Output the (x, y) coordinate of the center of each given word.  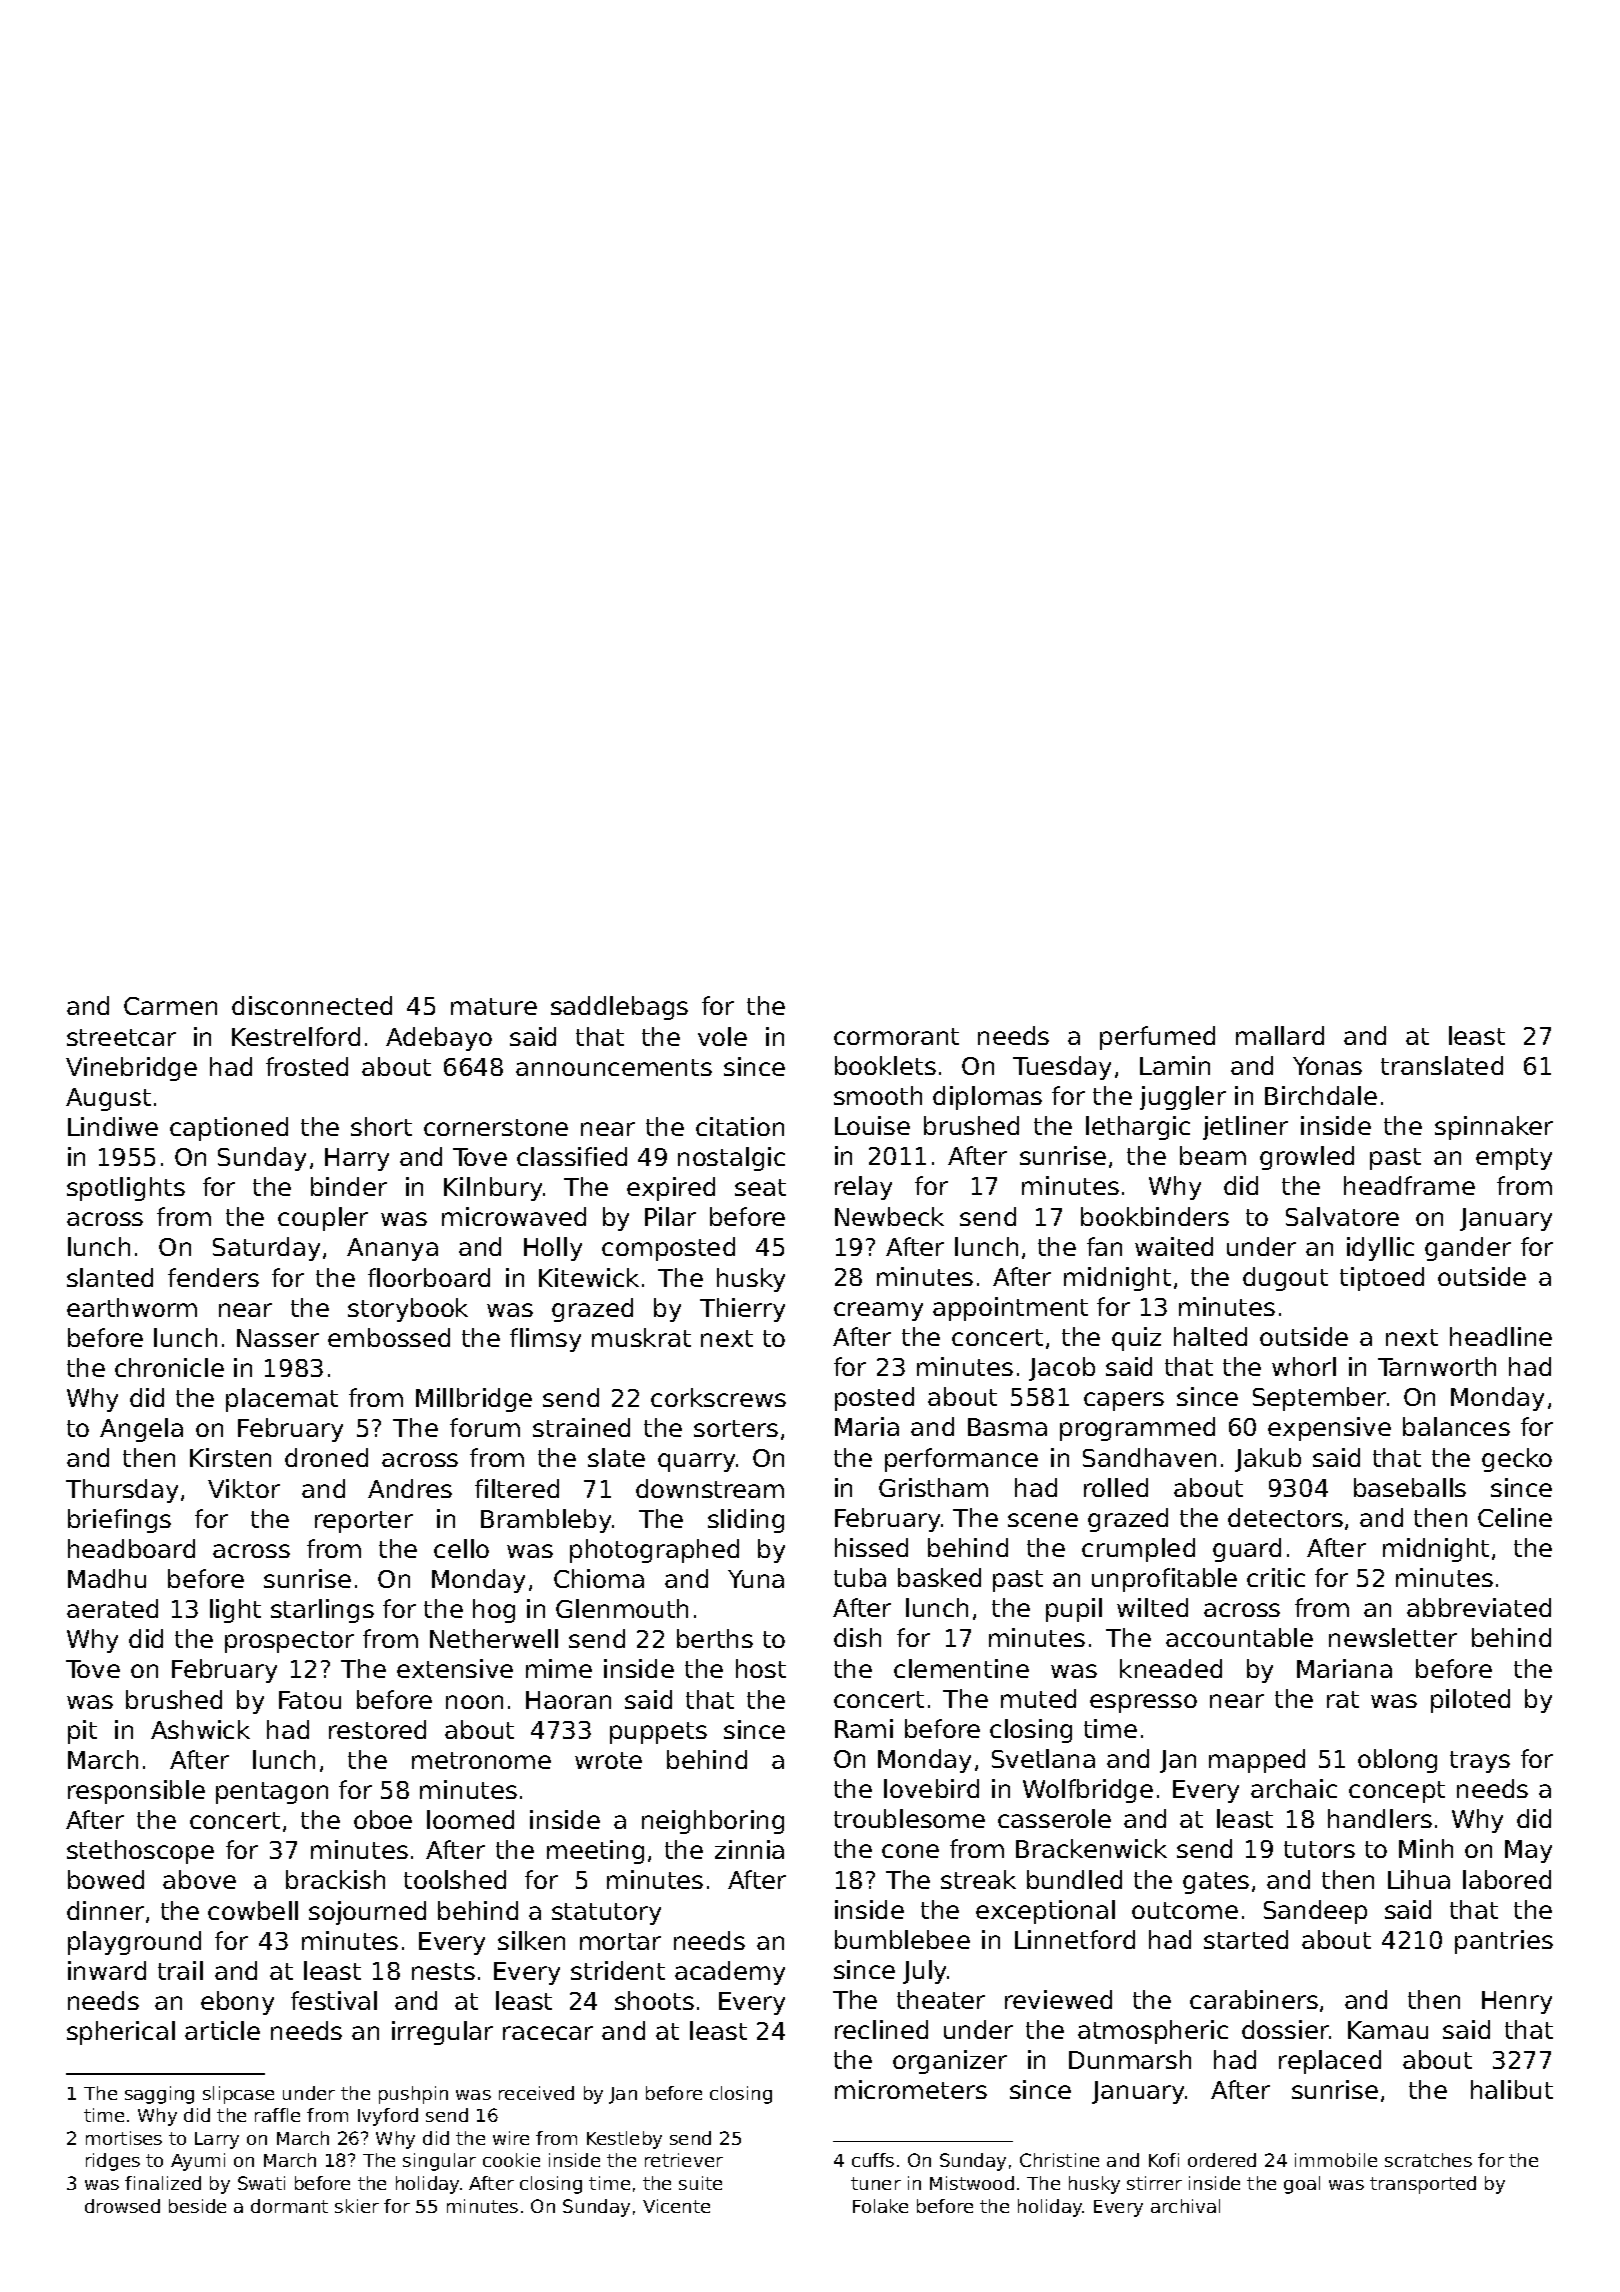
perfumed (1157, 1038)
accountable (1239, 1637)
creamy (878, 1311)
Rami (864, 1728)
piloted (1470, 1701)
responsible (136, 1792)
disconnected (312, 1005)
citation (740, 1126)
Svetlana (1043, 1758)
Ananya (392, 1249)
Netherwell (494, 1638)
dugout (1285, 1279)
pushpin (413, 2095)
